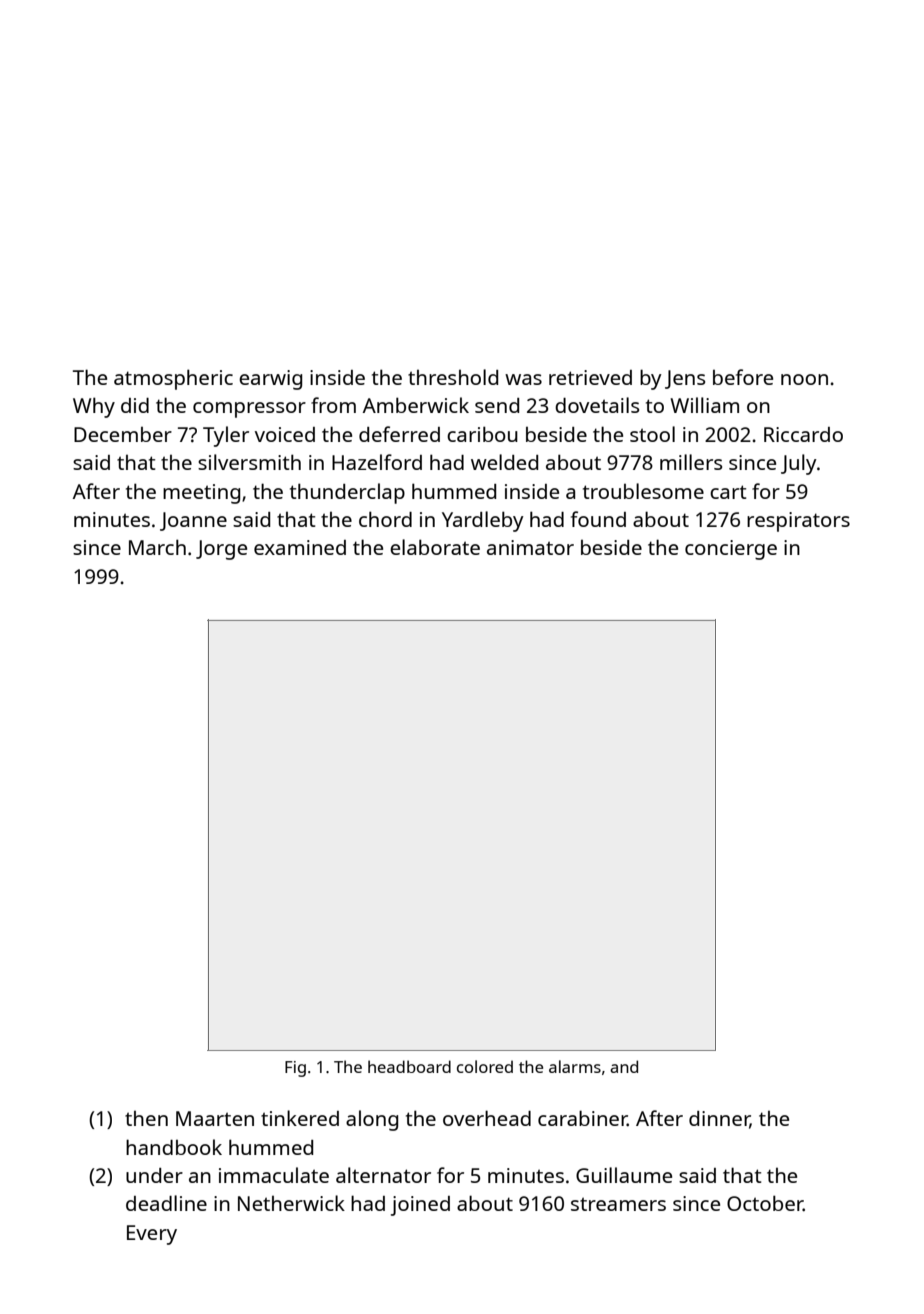 This screenshot has height=1314, width=924. I want to click on deferred, so click(399, 434).
